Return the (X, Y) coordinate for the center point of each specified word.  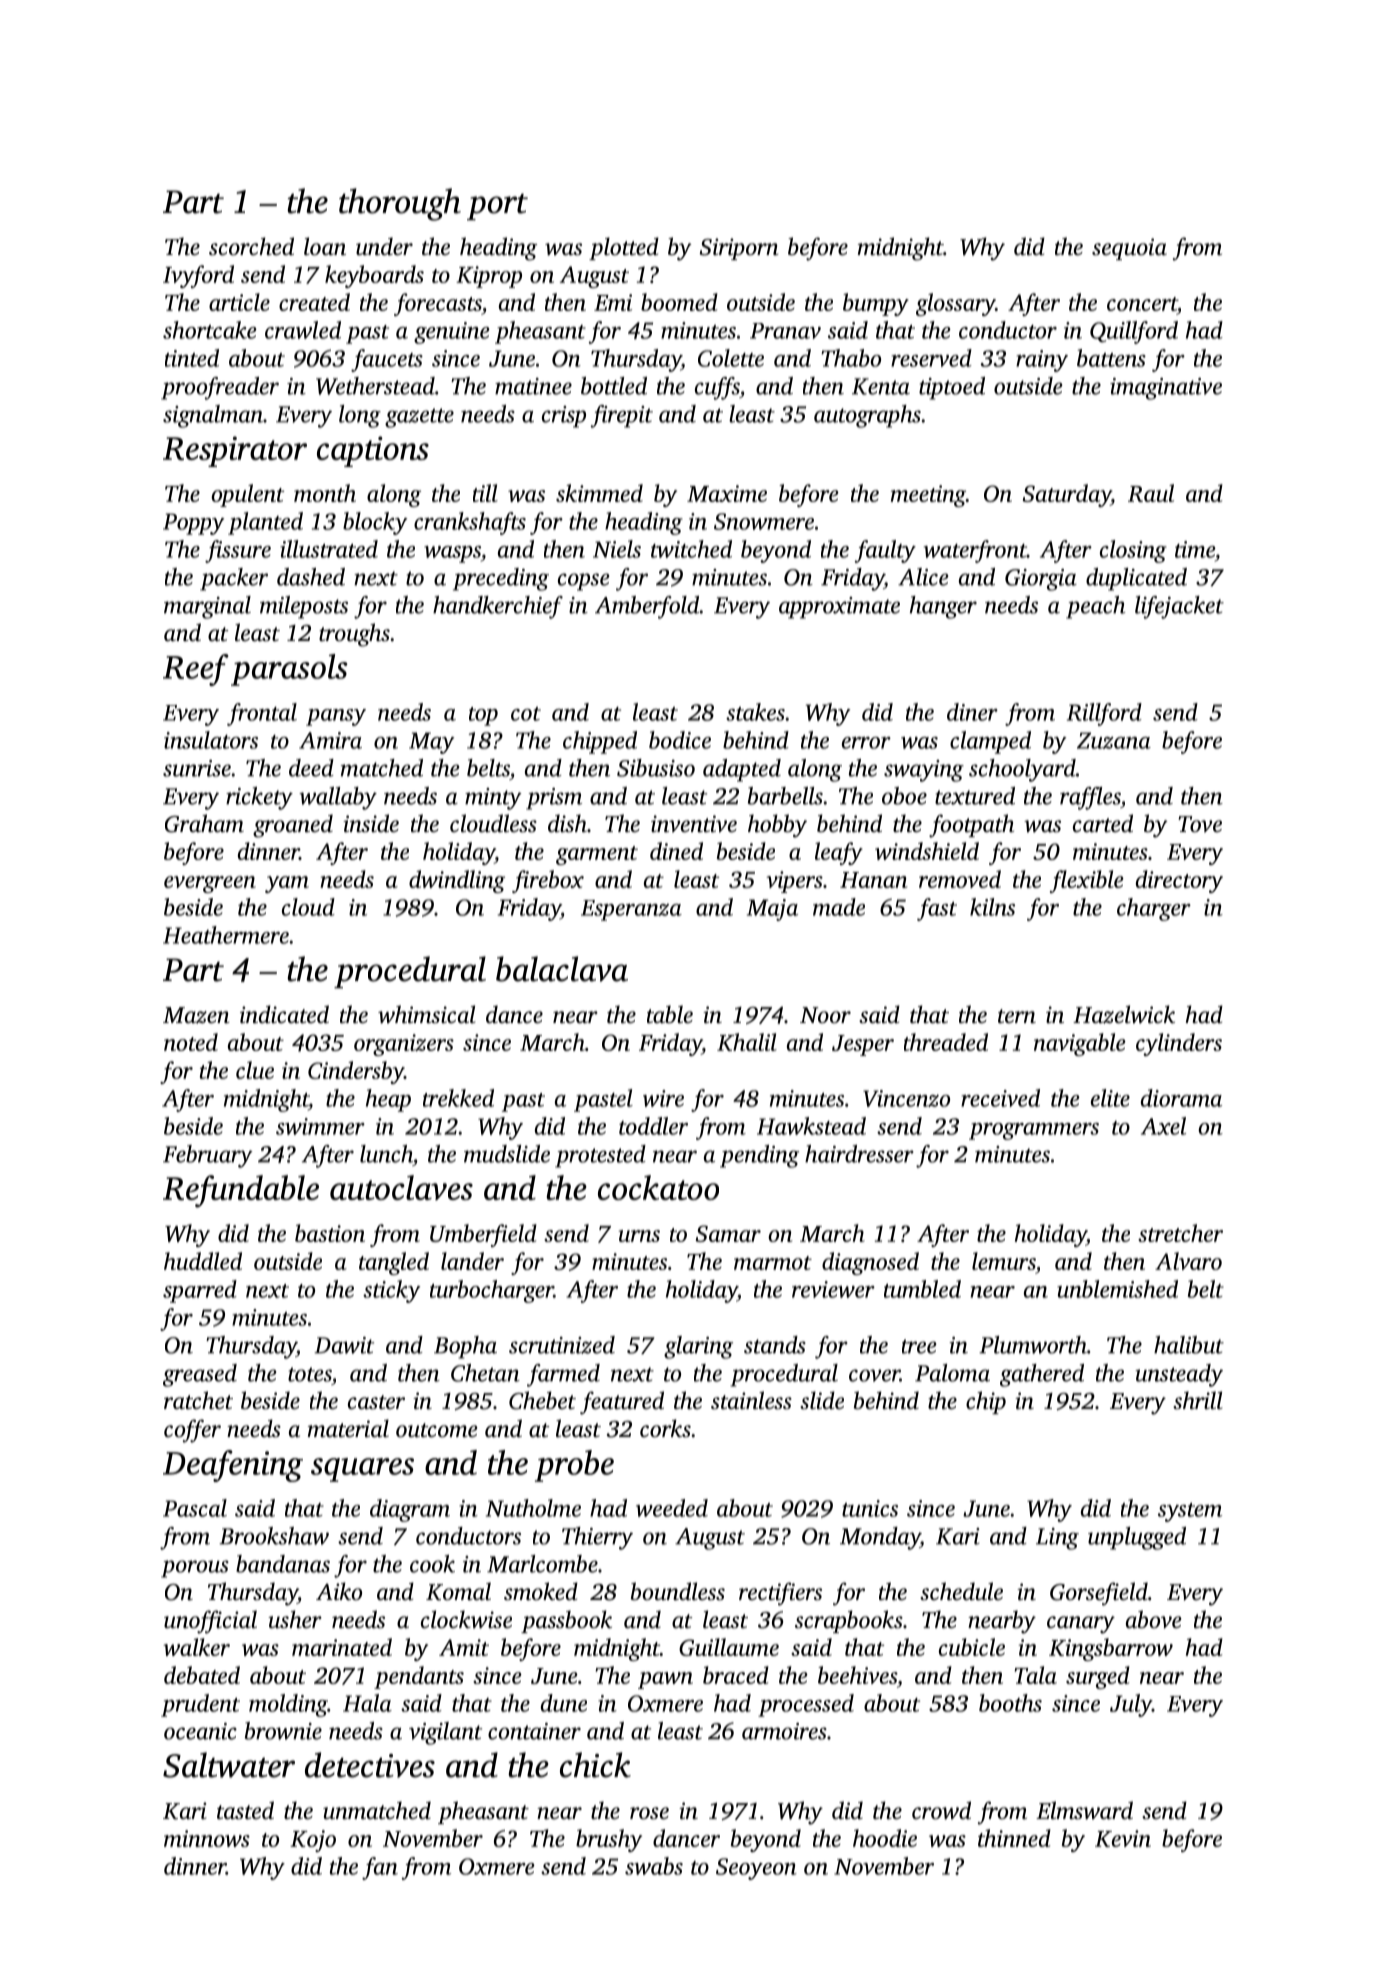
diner (972, 712)
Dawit (344, 1345)
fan (380, 1868)
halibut (1189, 1345)
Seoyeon (756, 1869)
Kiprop (489, 277)
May (431, 743)
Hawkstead (811, 1126)
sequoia (1129, 249)
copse (583, 582)
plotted (624, 248)
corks (665, 1428)
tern (1017, 1016)
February (208, 1156)
